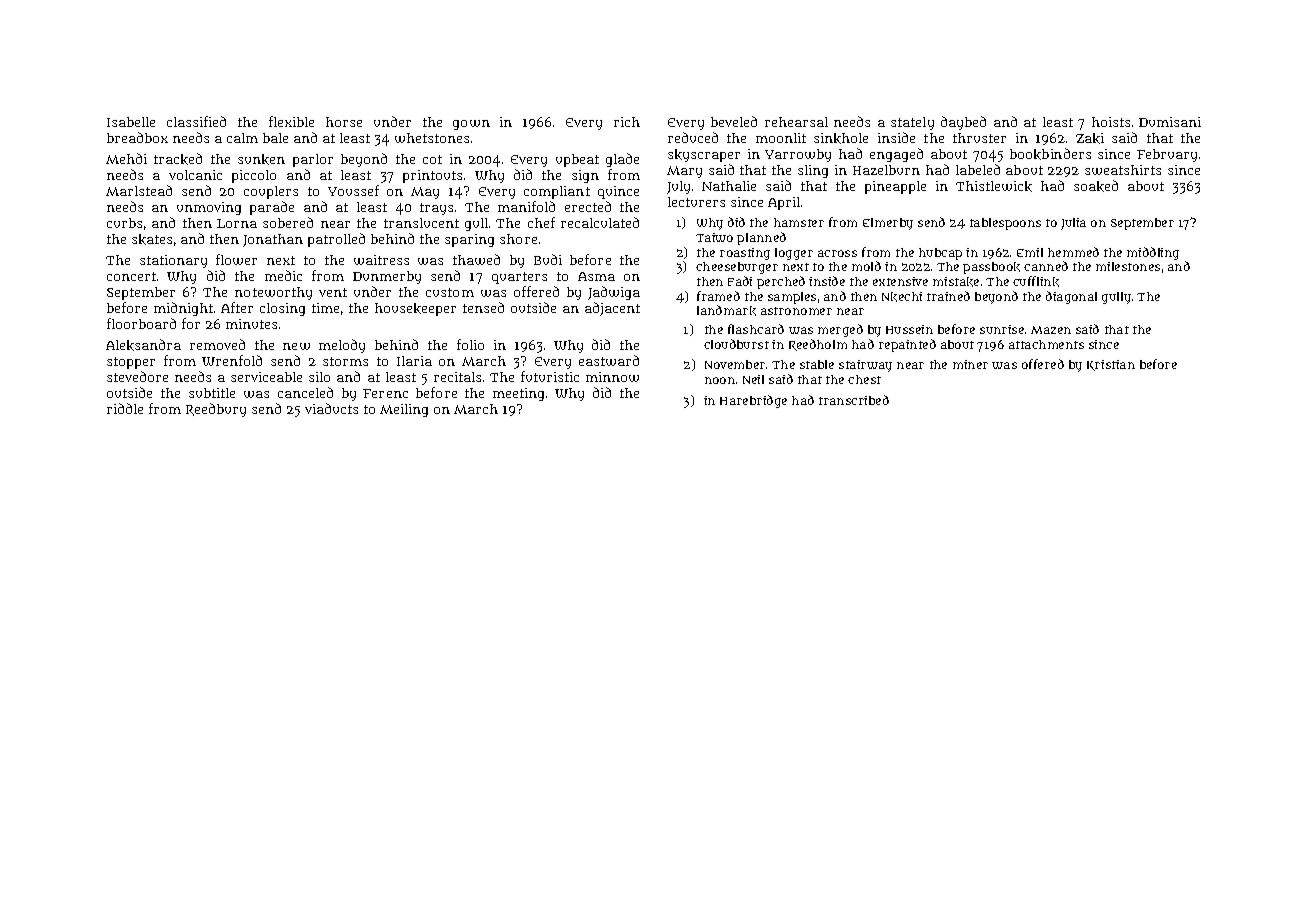 This screenshot has width=1308, height=924. Describe the element at coordinates (137, 376) in the screenshot. I see `stevedore` at that location.
